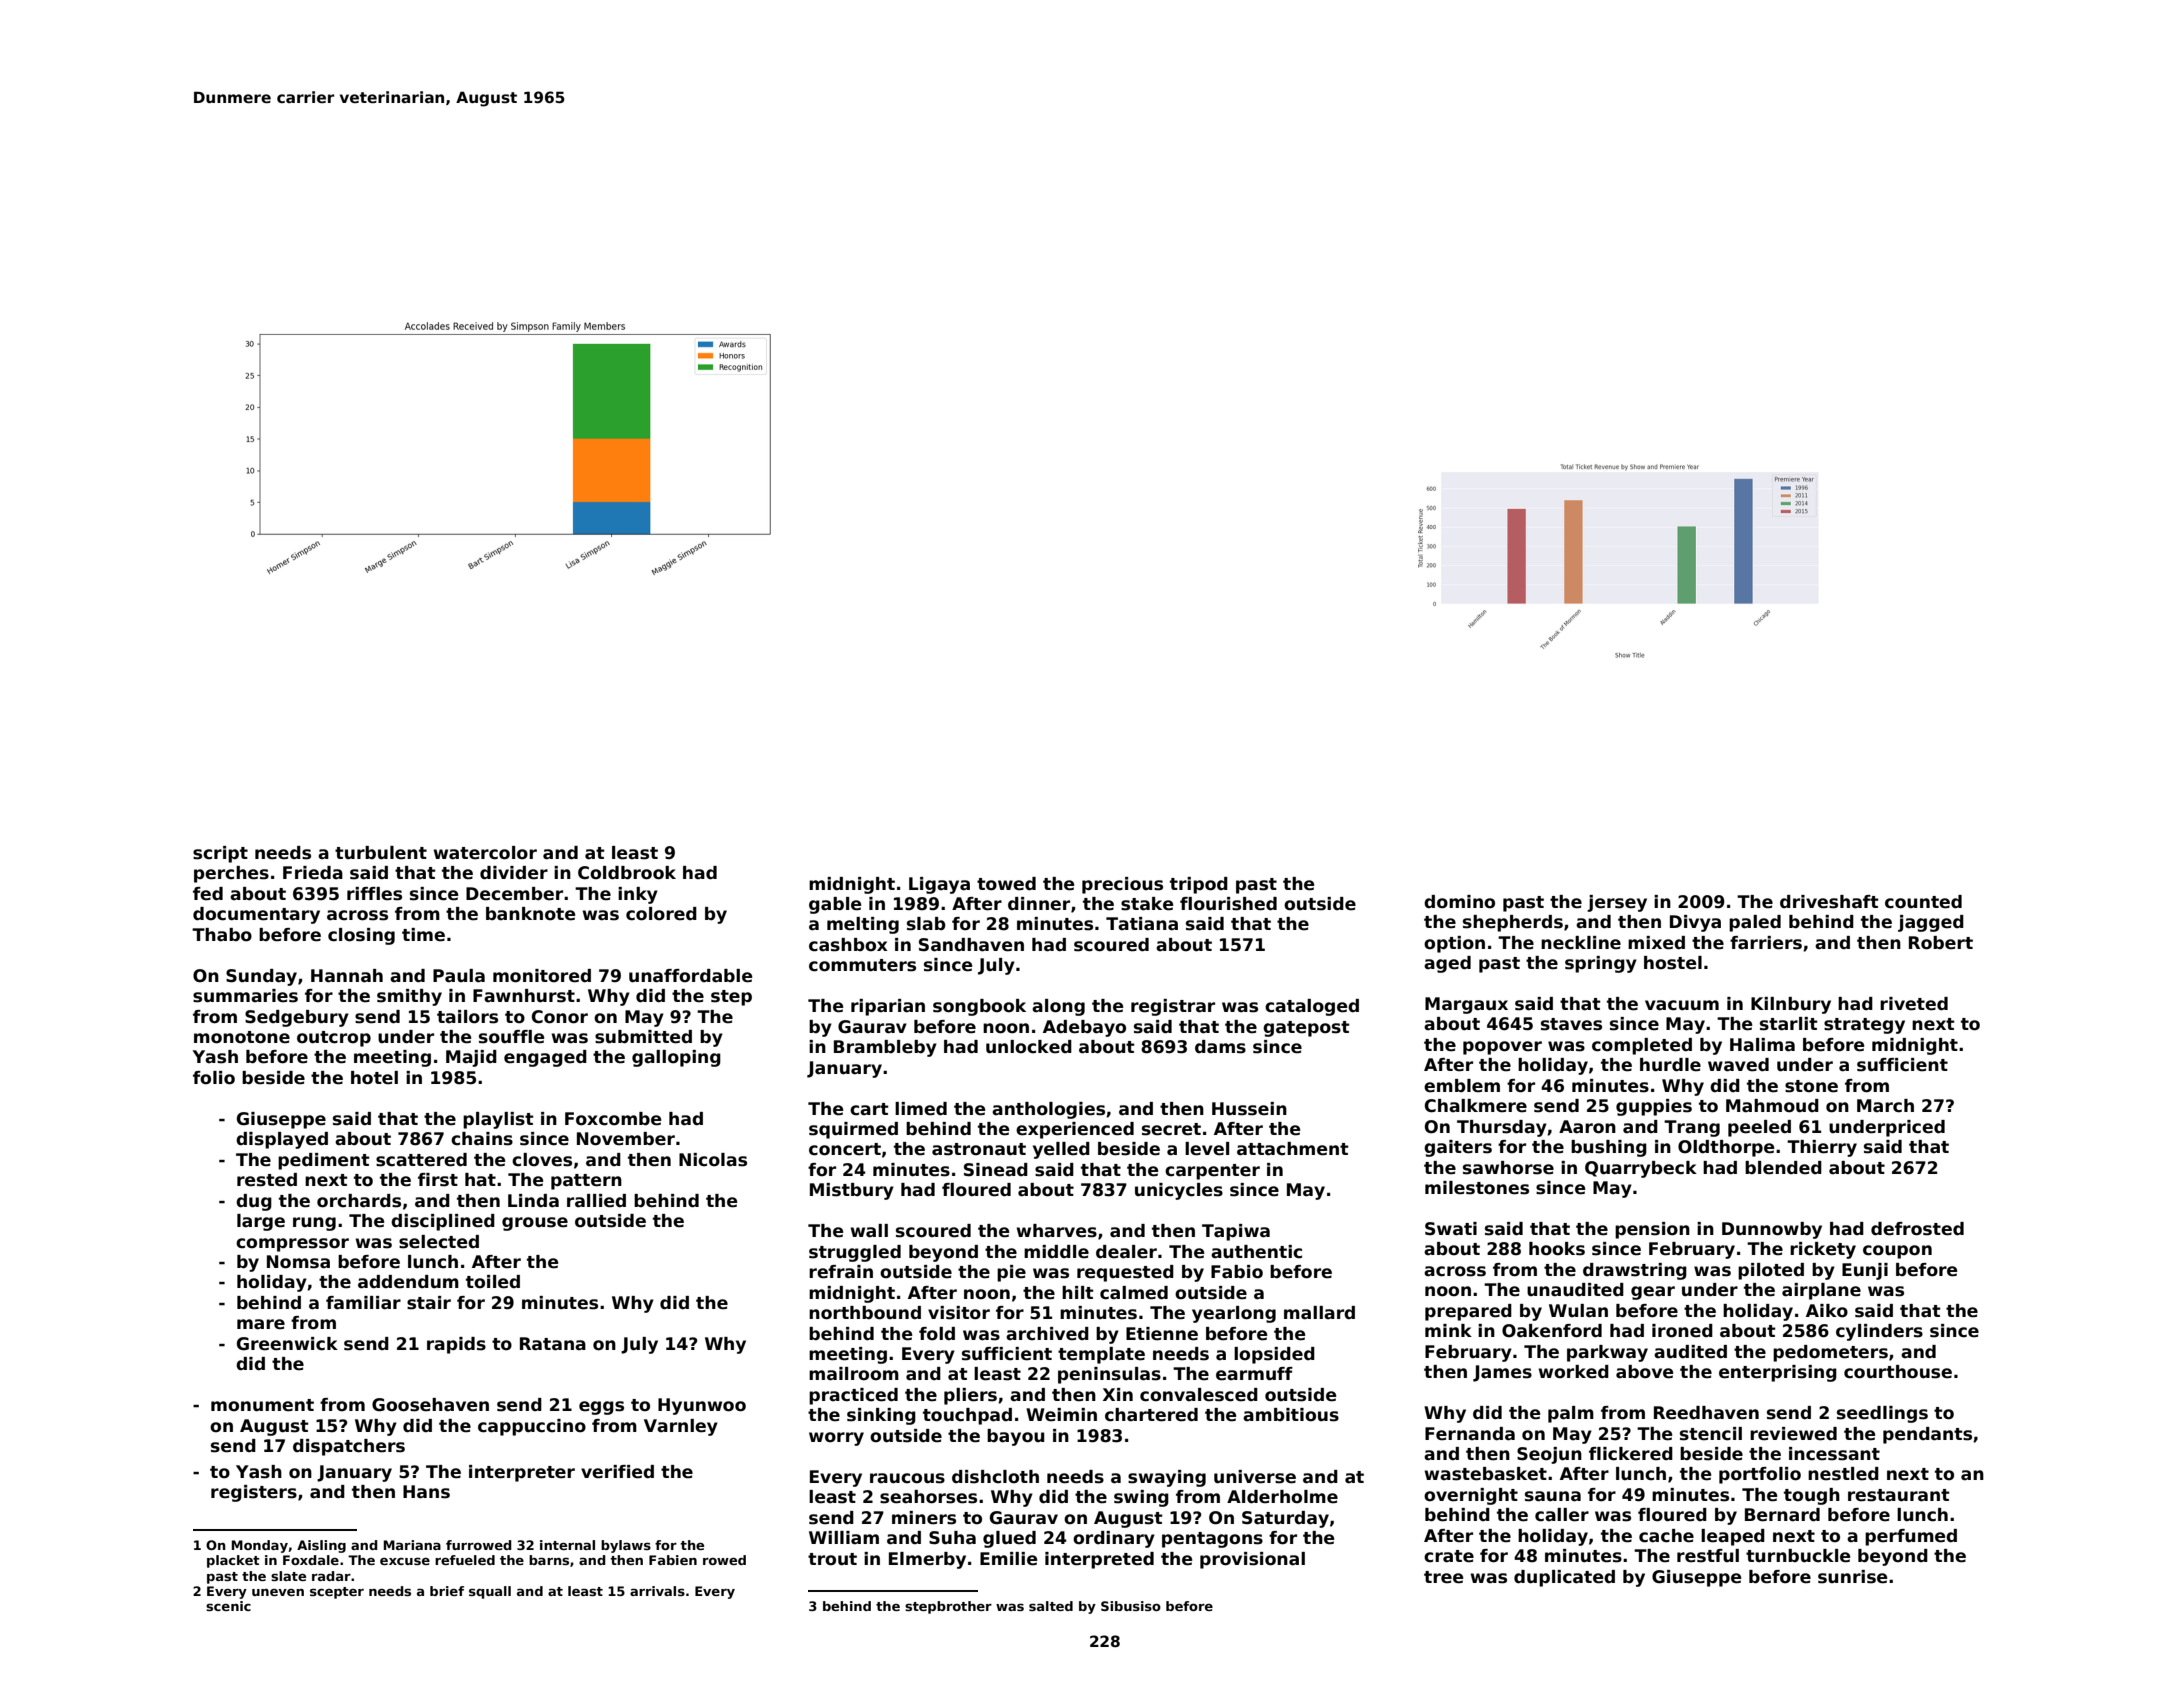 The image size is (2178, 1683). Describe the element at coordinates (1772, 1106) in the screenshot. I see `Mahmoud` at that location.
